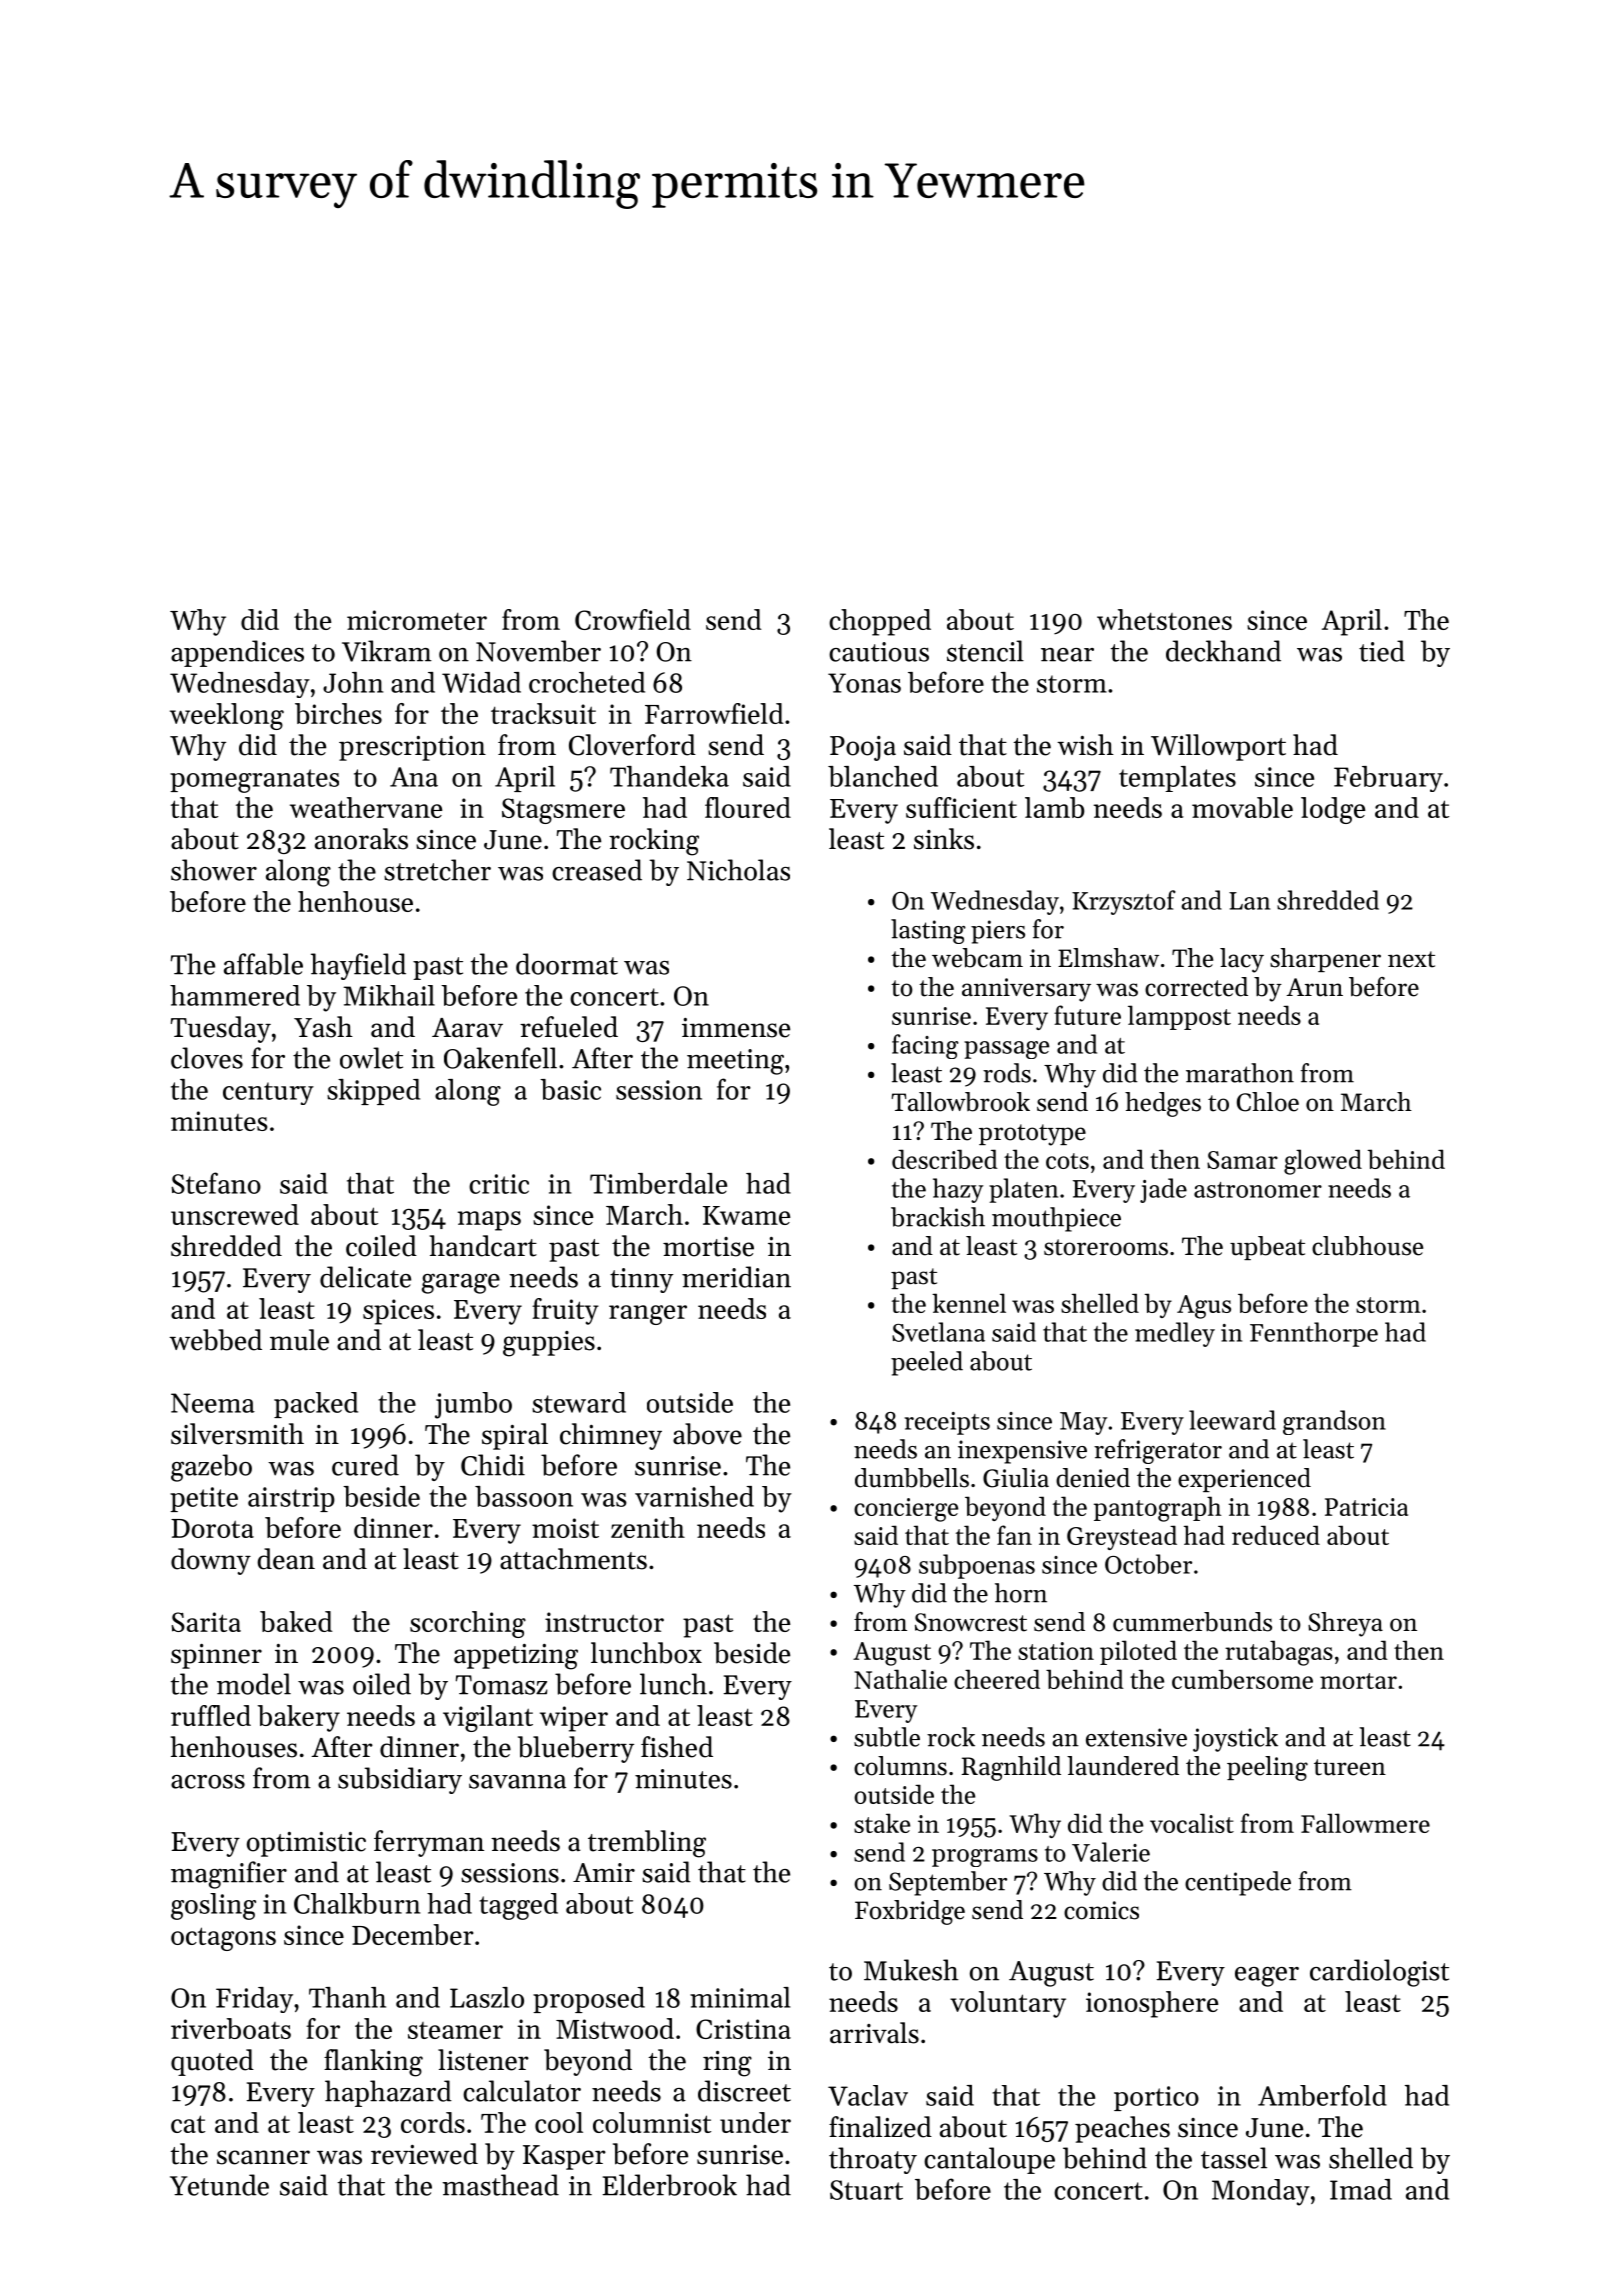 This screenshot has width=1620, height=2292. Describe the element at coordinates (1367, 1246) in the screenshot. I see `clubhouse` at that location.
